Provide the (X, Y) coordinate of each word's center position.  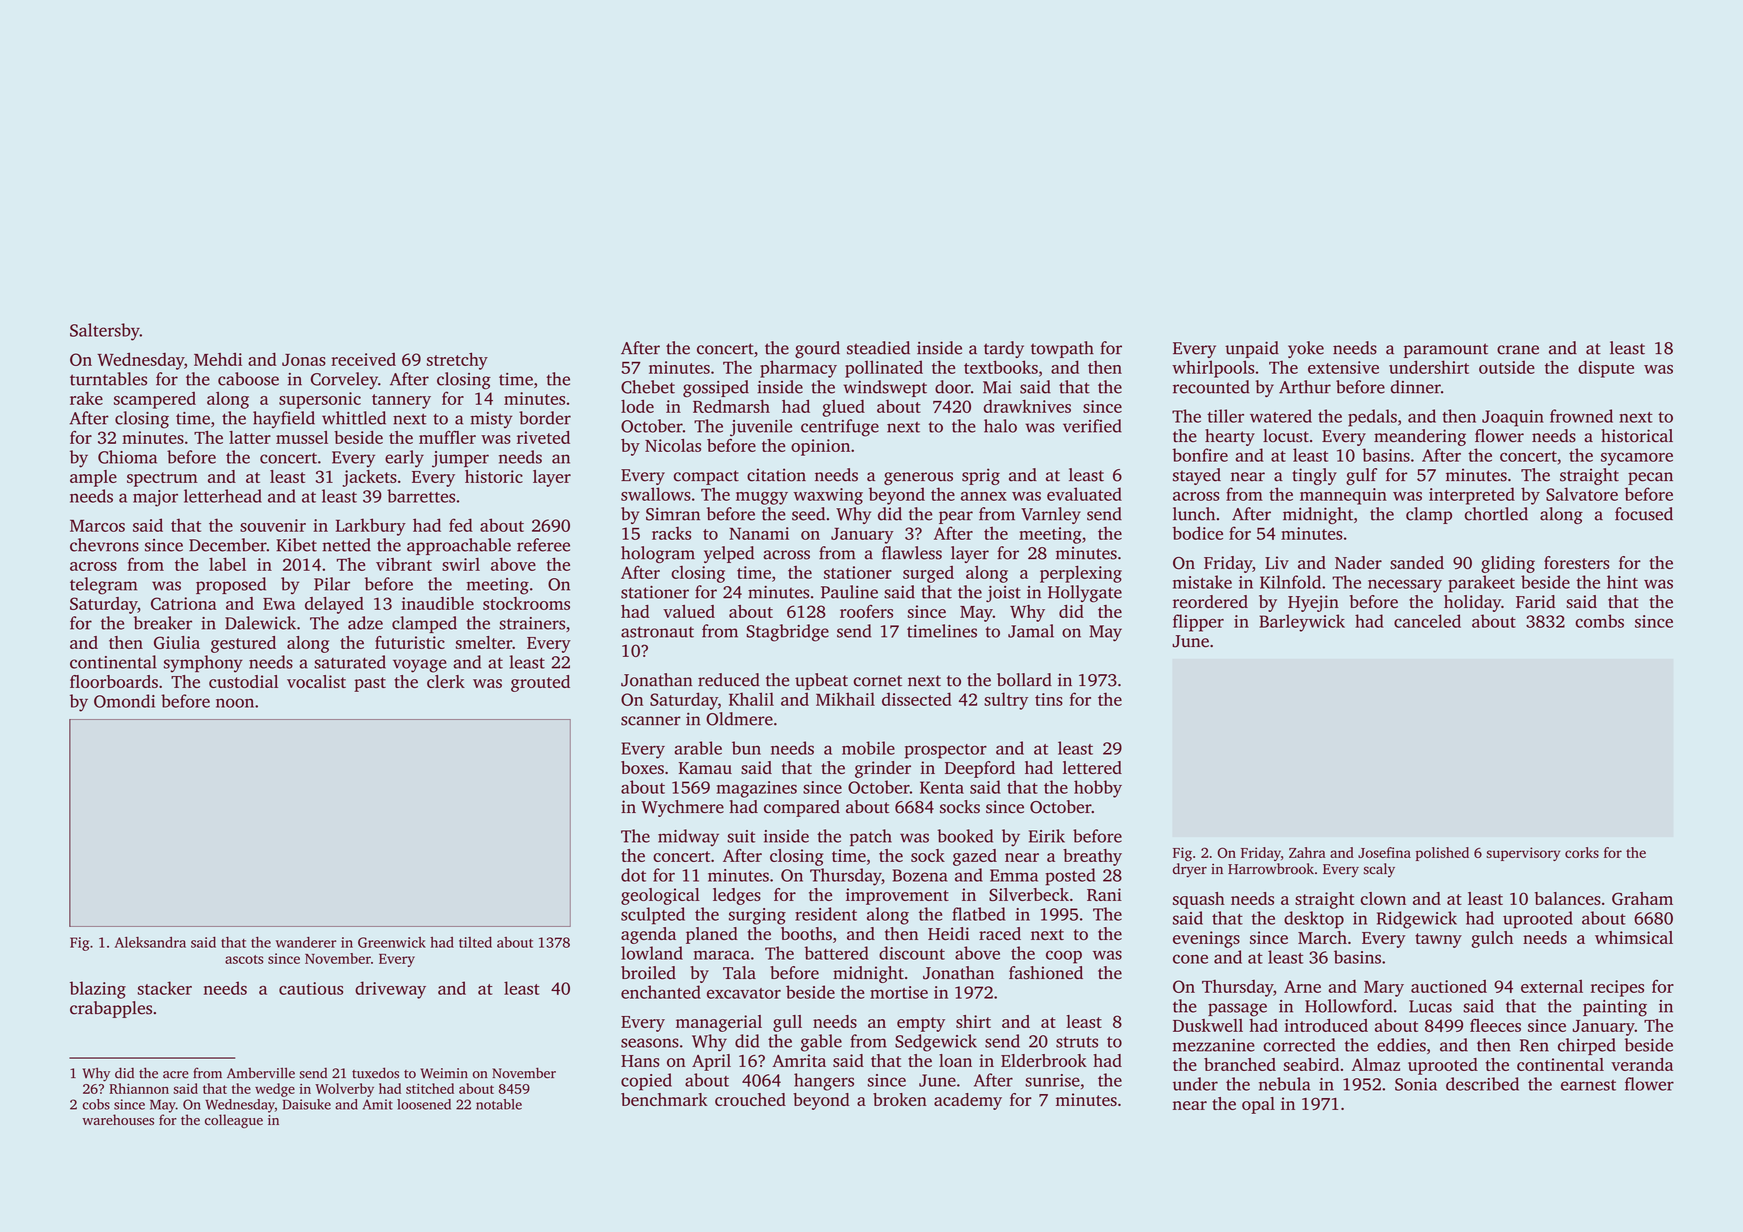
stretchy (457, 361)
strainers (532, 623)
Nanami (759, 533)
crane (1518, 350)
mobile (868, 748)
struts (1077, 1042)
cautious (311, 988)
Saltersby (105, 332)
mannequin (1343, 496)
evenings (1206, 939)
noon (235, 703)
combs (1599, 621)
